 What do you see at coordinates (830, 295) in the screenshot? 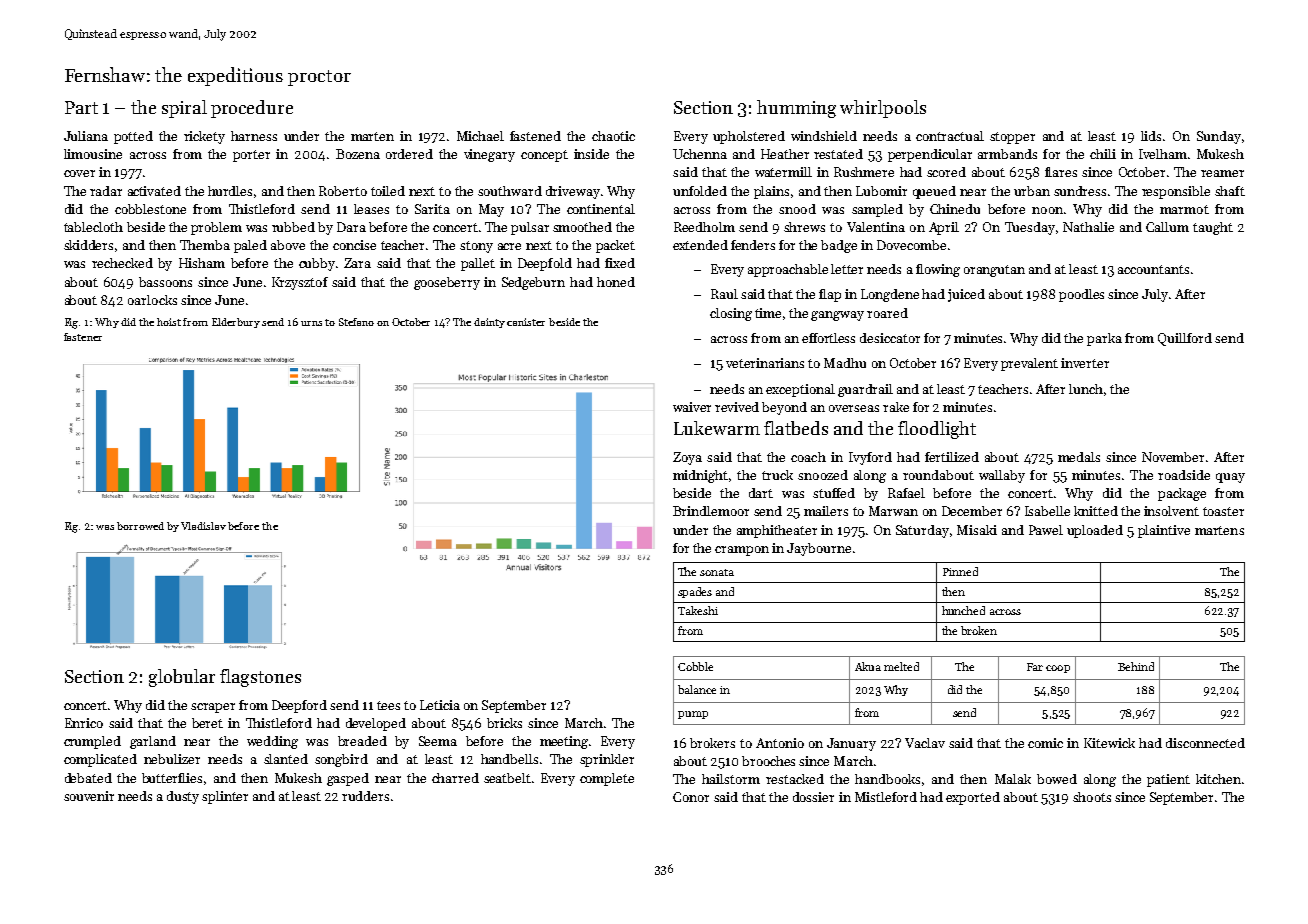
I see `flap` at bounding box center [830, 295].
